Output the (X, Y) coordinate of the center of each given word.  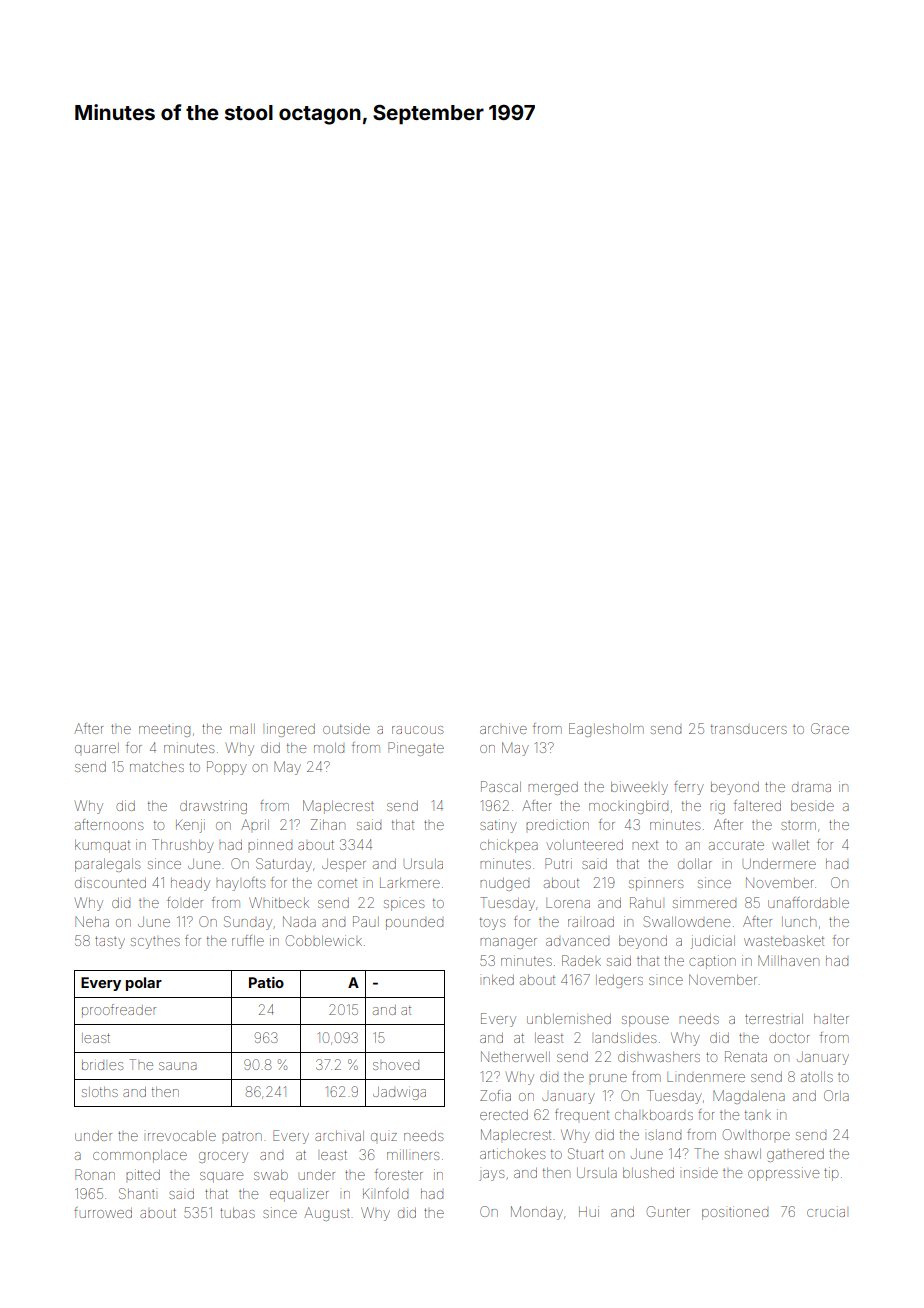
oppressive (783, 1174)
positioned (735, 1213)
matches (157, 767)
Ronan (95, 1174)
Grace (830, 728)
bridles (102, 1065)
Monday (537, 1213)
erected (504, 1115)
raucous (417, 730)
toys (492, 923)
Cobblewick (324, 940)
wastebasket (784, 941)
